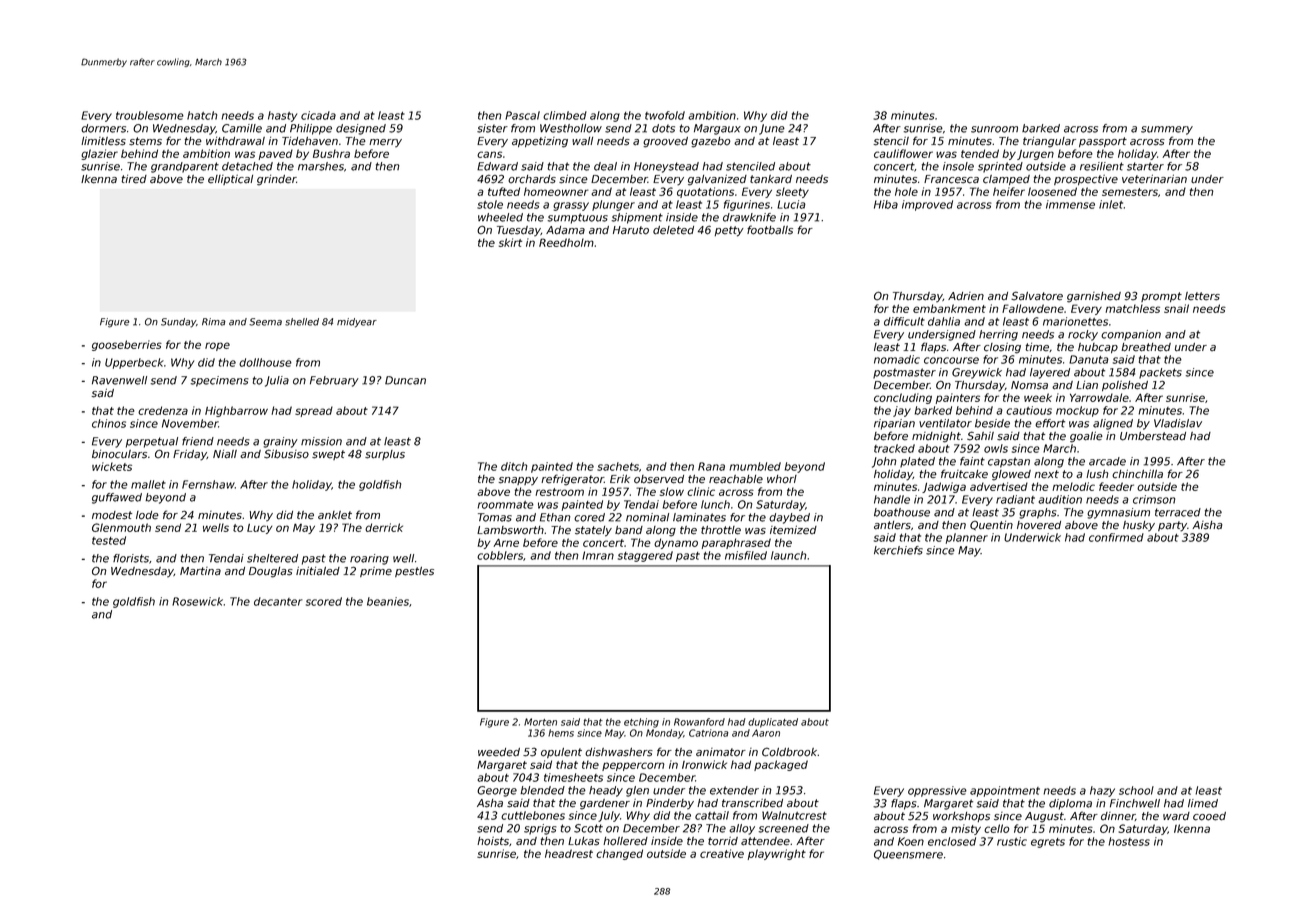 The width and height of the image is (1308, 924). I want to click on hoists, so click(493, 841).
